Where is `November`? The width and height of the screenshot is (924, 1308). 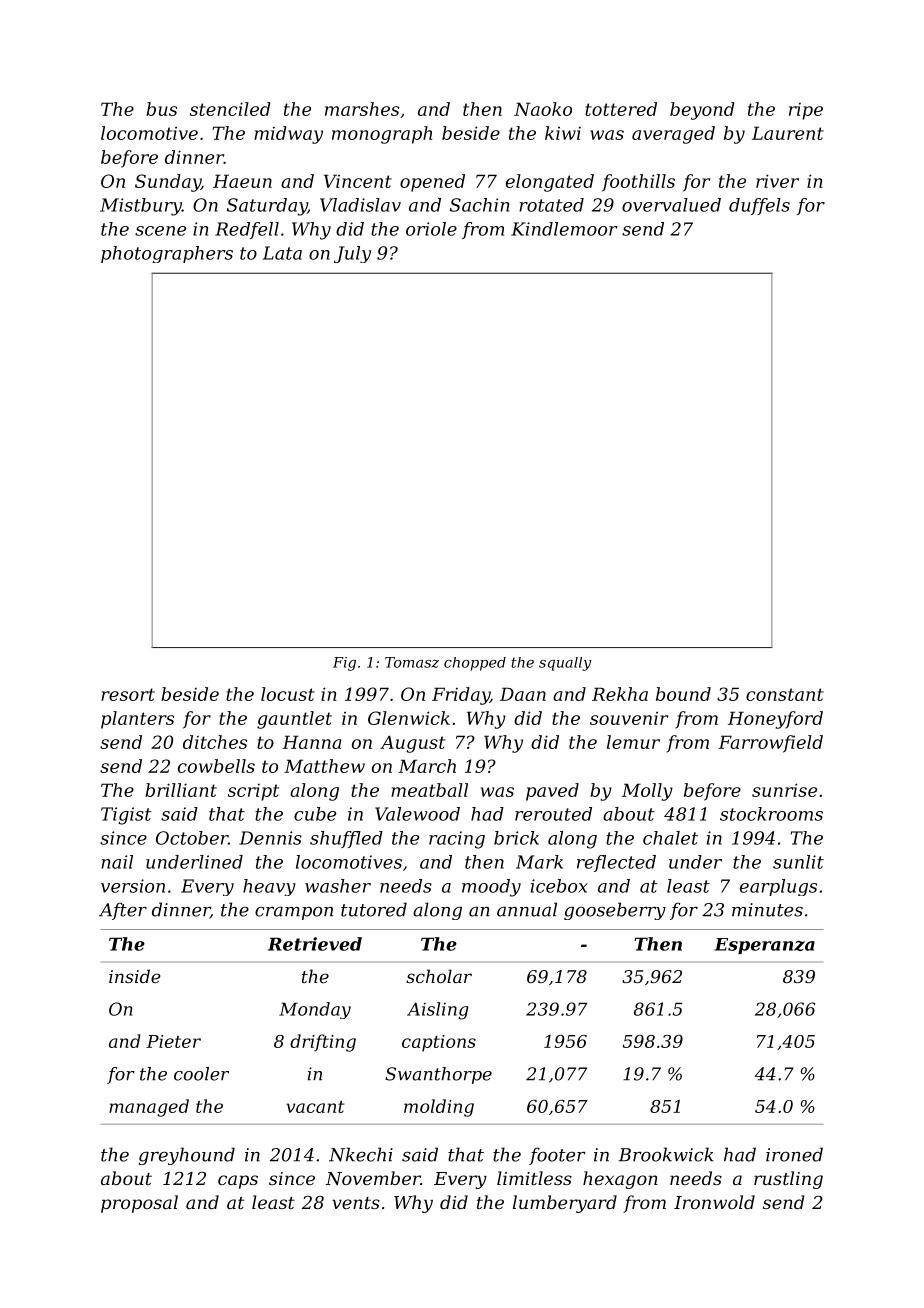
November is located at coordinates (373, 1178).
